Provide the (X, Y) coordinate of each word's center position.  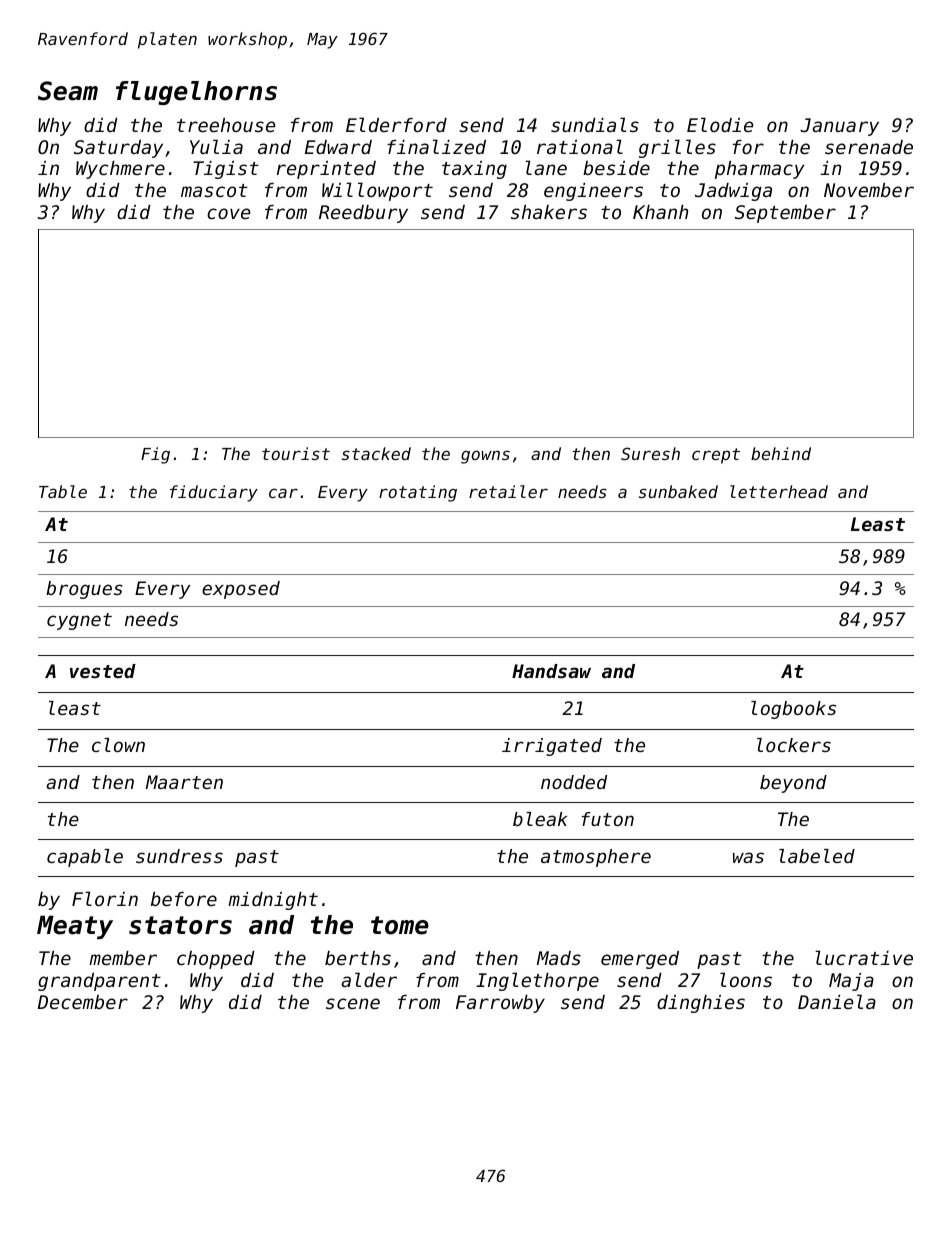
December (83, 1002)
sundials (595, 124)
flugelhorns (196, 93)
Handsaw (551, 671)
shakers (549, 212)
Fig (155, 455)
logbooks (793, 710)
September (785, 214)
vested (103, 671)
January (839, 127)
